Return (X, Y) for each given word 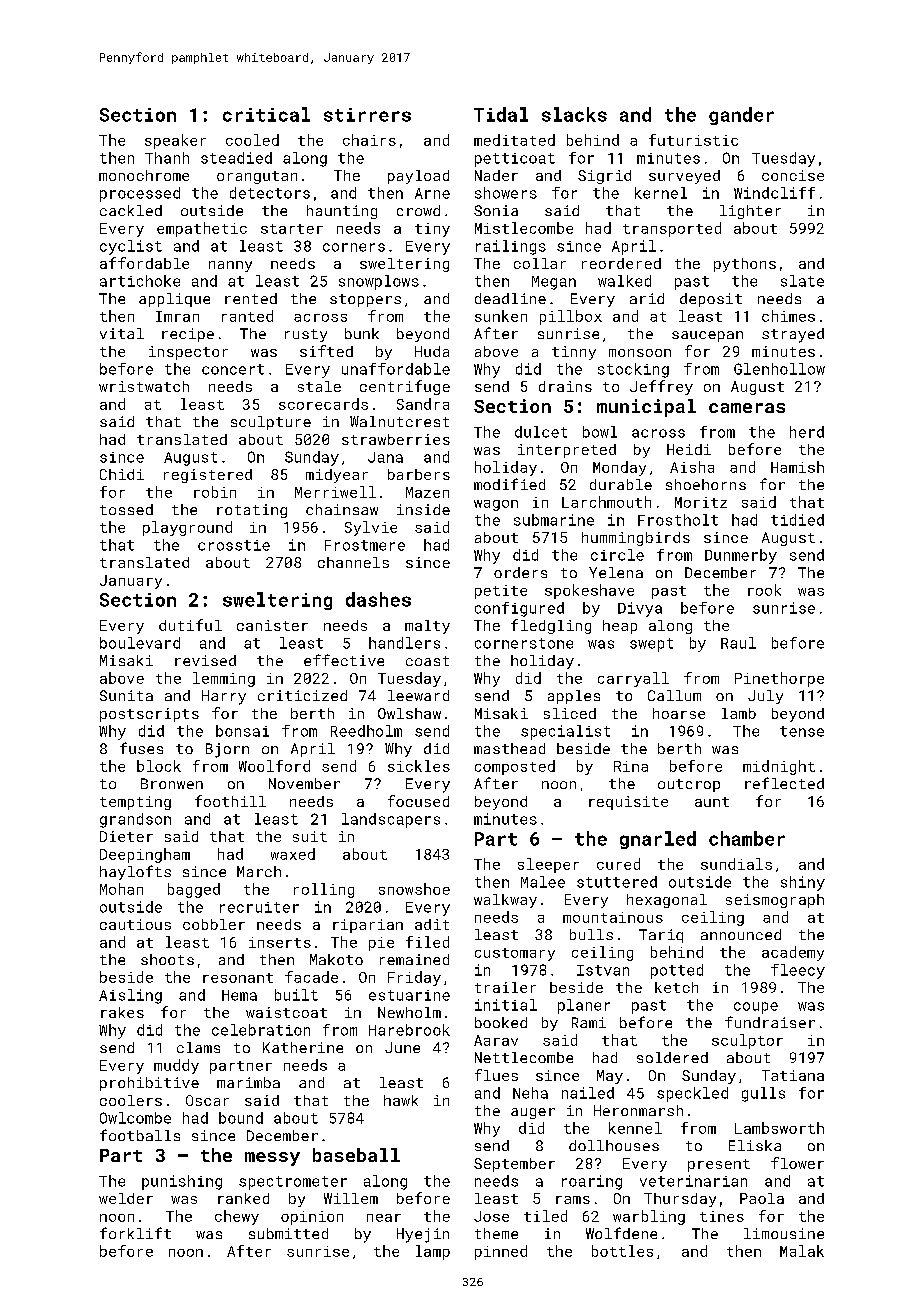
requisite (628, 803)
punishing (182, 1182)
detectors (270, 193)
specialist (565, 732)
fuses (141, 748)
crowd (418, 210)
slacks (574, 114)
